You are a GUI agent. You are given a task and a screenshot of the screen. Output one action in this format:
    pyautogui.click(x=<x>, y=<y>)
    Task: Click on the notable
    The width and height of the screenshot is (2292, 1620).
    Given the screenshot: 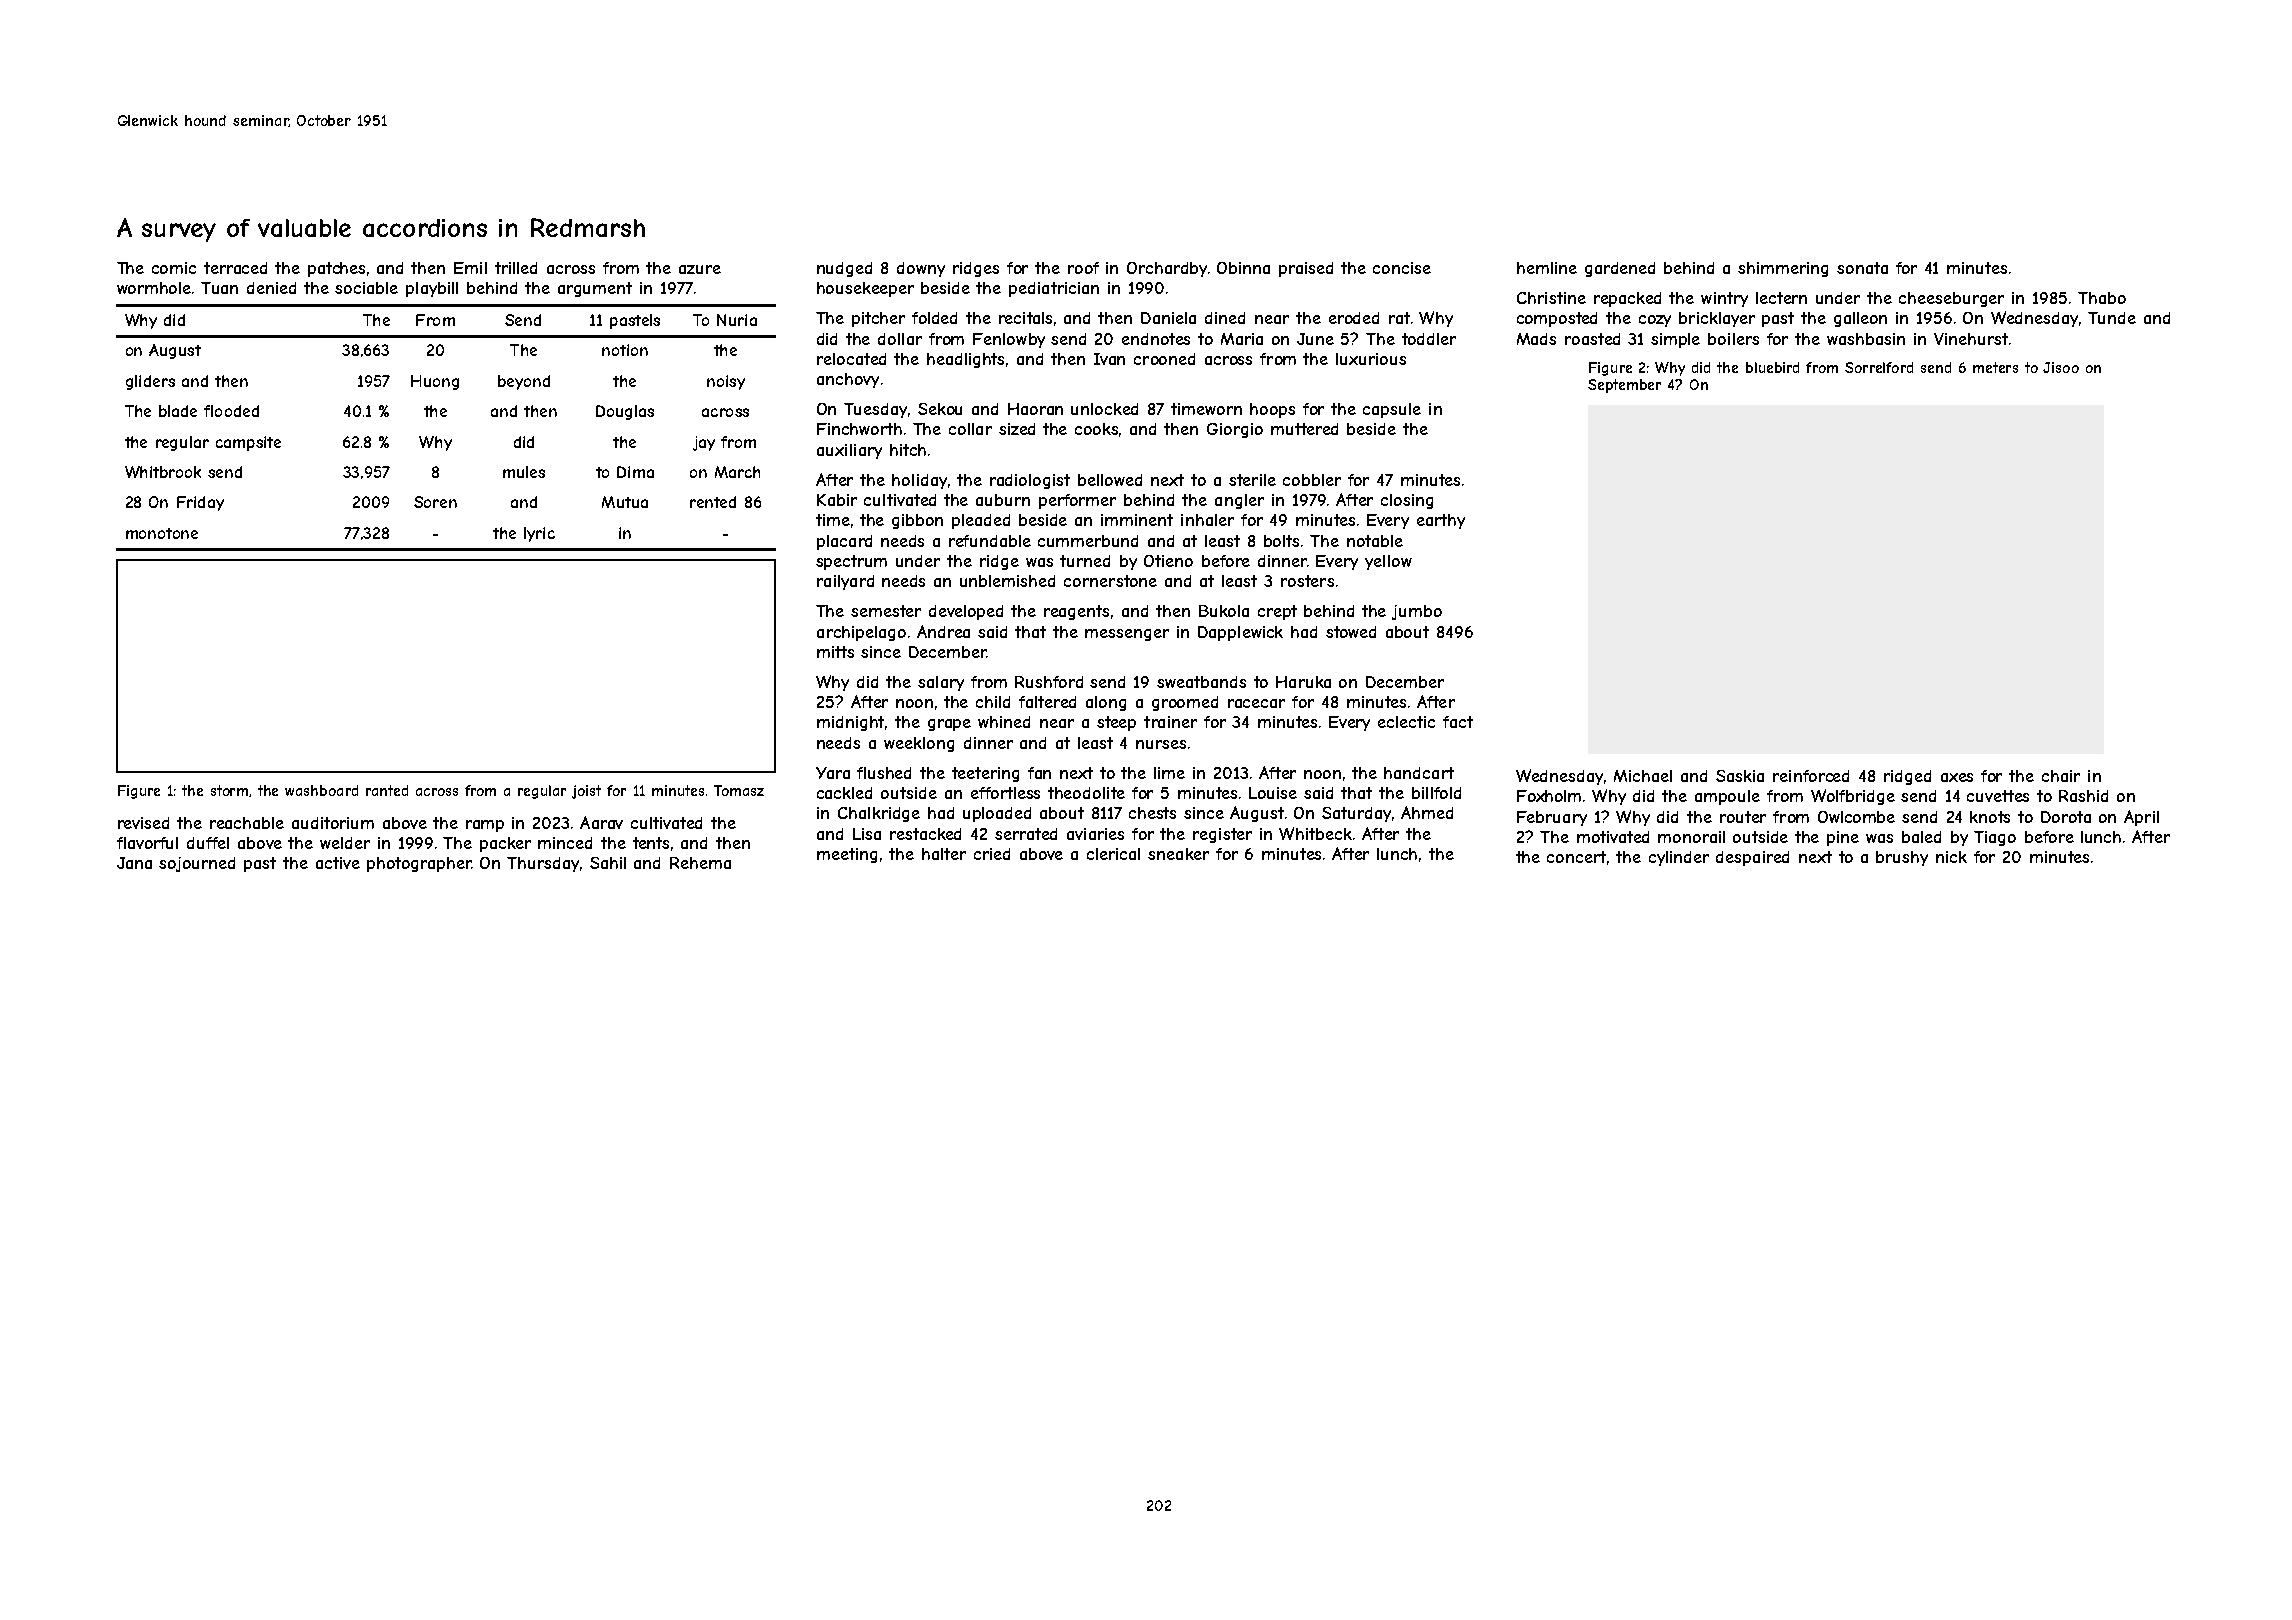 What is the action you would take?
    pyautogui.click(x=1375, y=541)
